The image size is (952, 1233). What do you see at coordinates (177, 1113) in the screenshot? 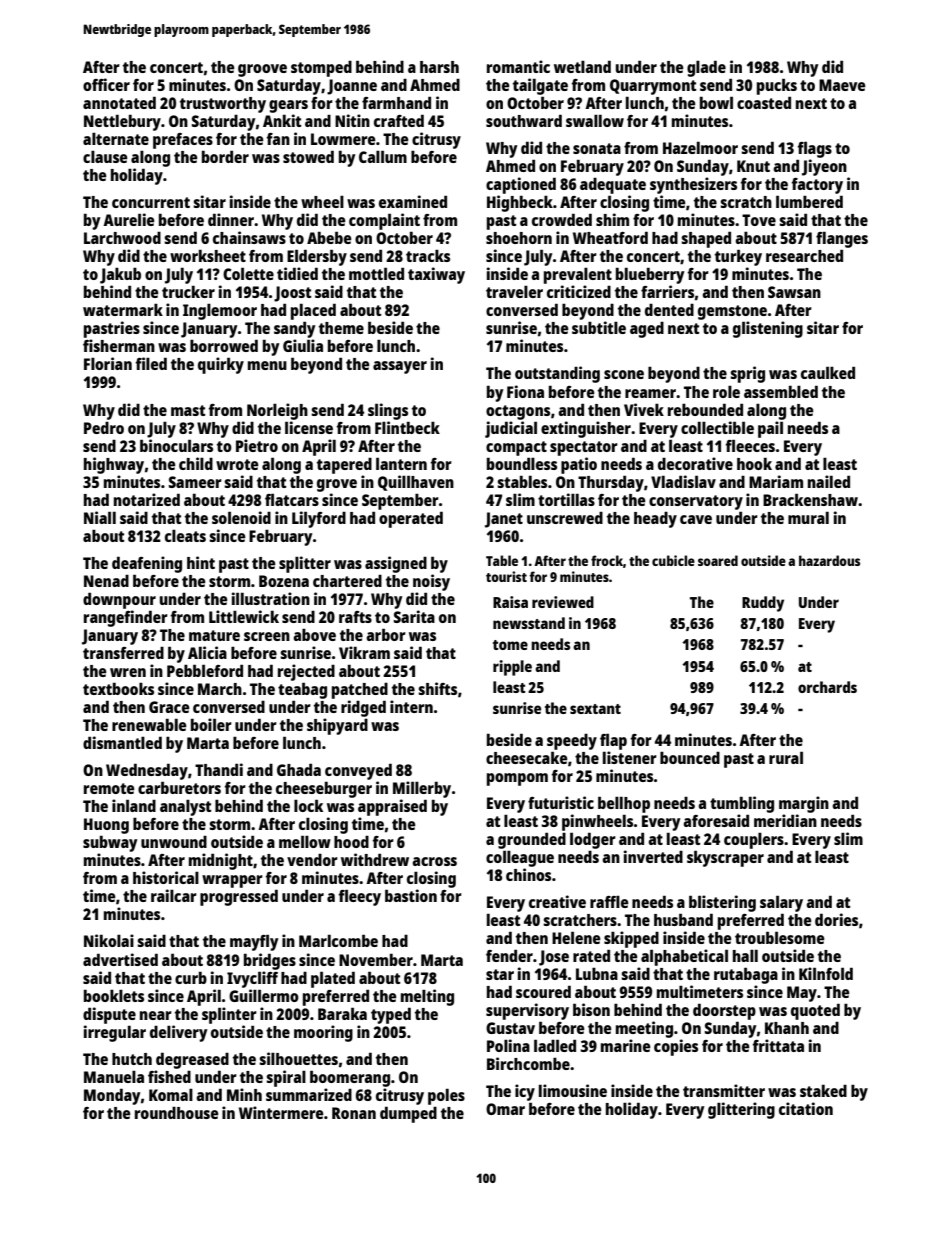
I see `roundhouse` at bounding box center [177, 1113].
